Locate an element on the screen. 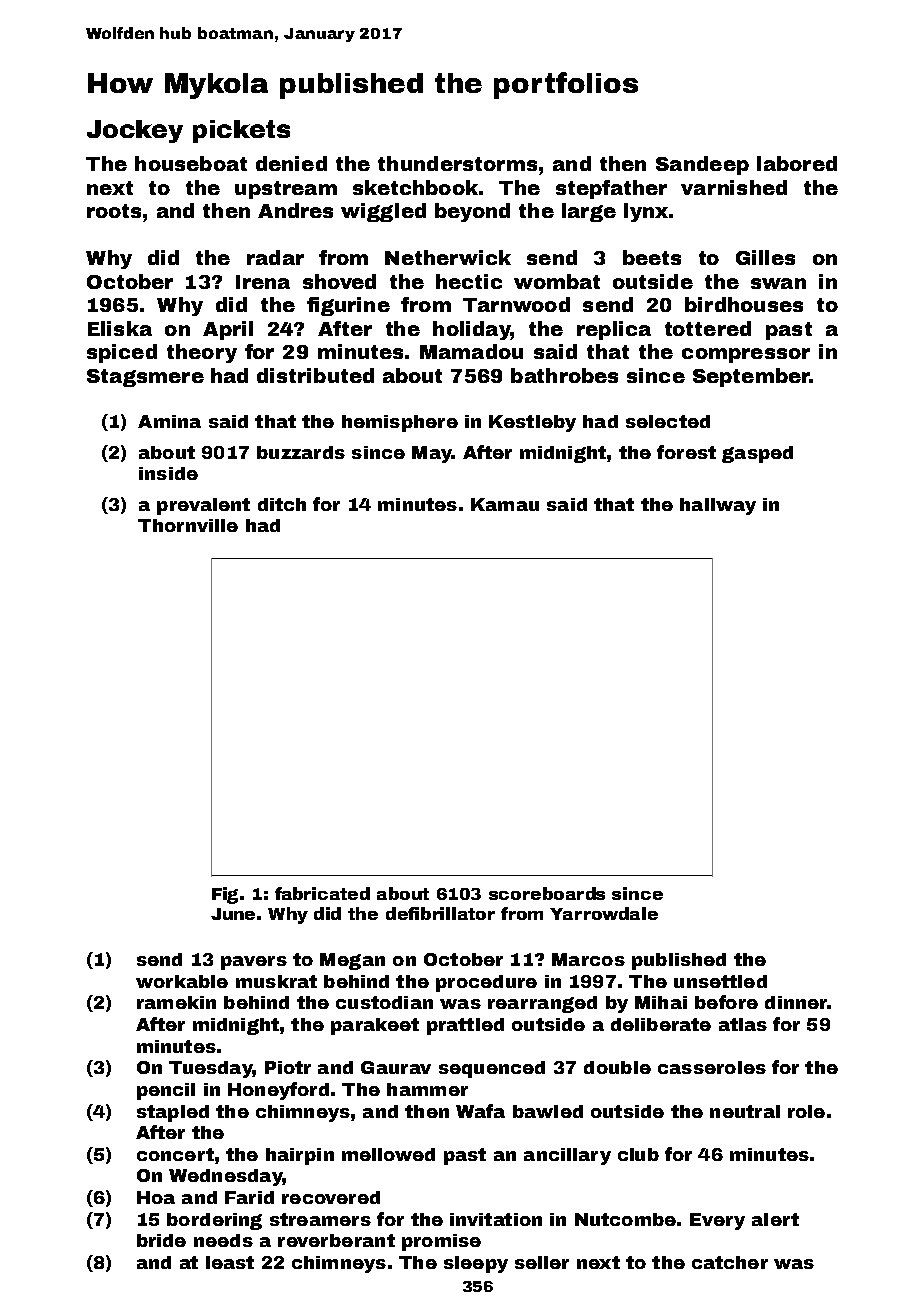 This screenshot has width=924, height=1314. unsettled is located at coordinates (720, 981).
